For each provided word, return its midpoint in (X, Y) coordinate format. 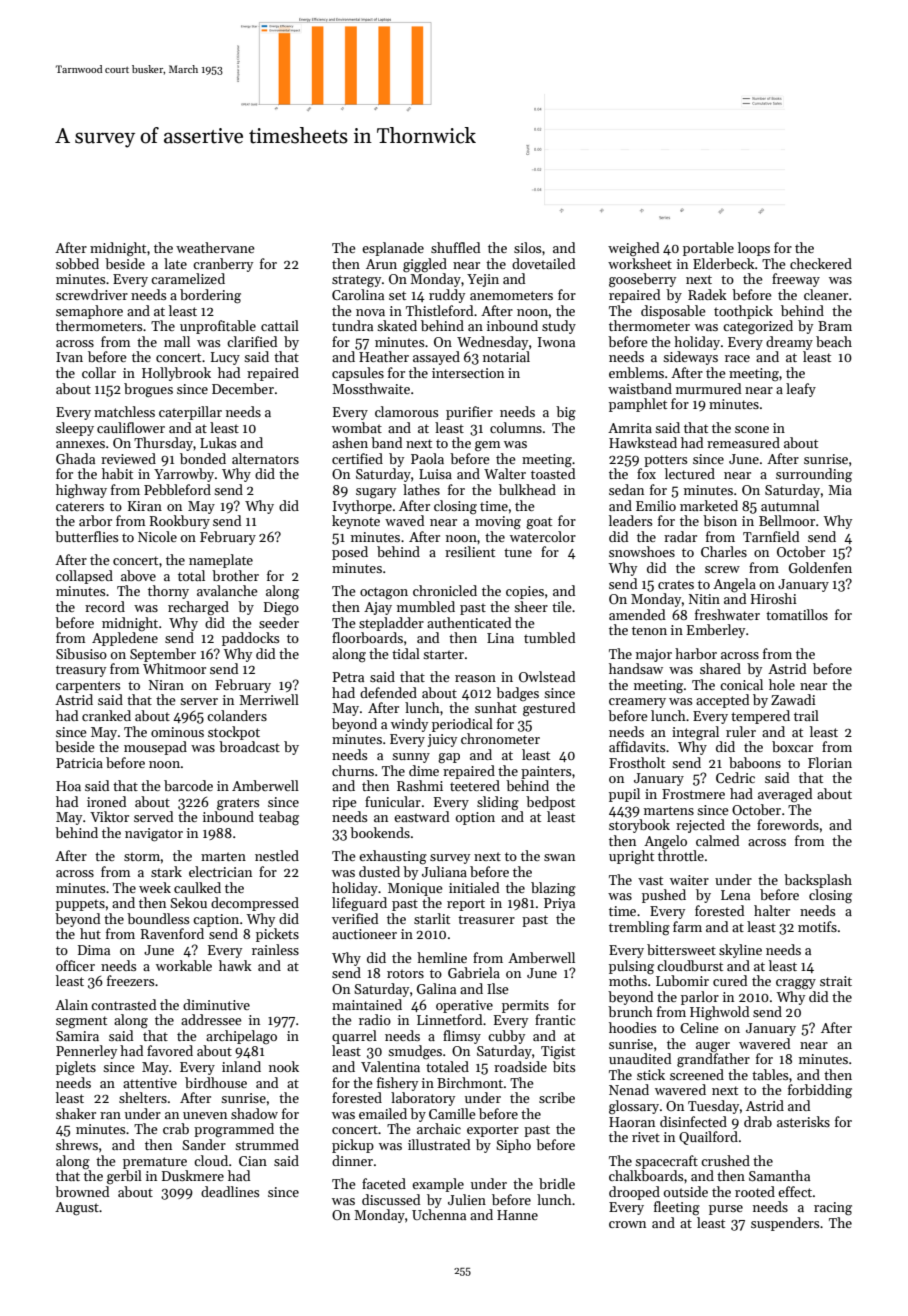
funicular (393, 801)
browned (82, 1191)
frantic (555, 1019)
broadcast (249, 746)
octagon (384, 593)
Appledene (125, 639)
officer (75, 965)
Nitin (704, 599)
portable (708, 249)
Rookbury (180, 522)
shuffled (455, 247)
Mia (840, 490)
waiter (689, 880)
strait (836, 981)
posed (350, 553)
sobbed (77, 263)
